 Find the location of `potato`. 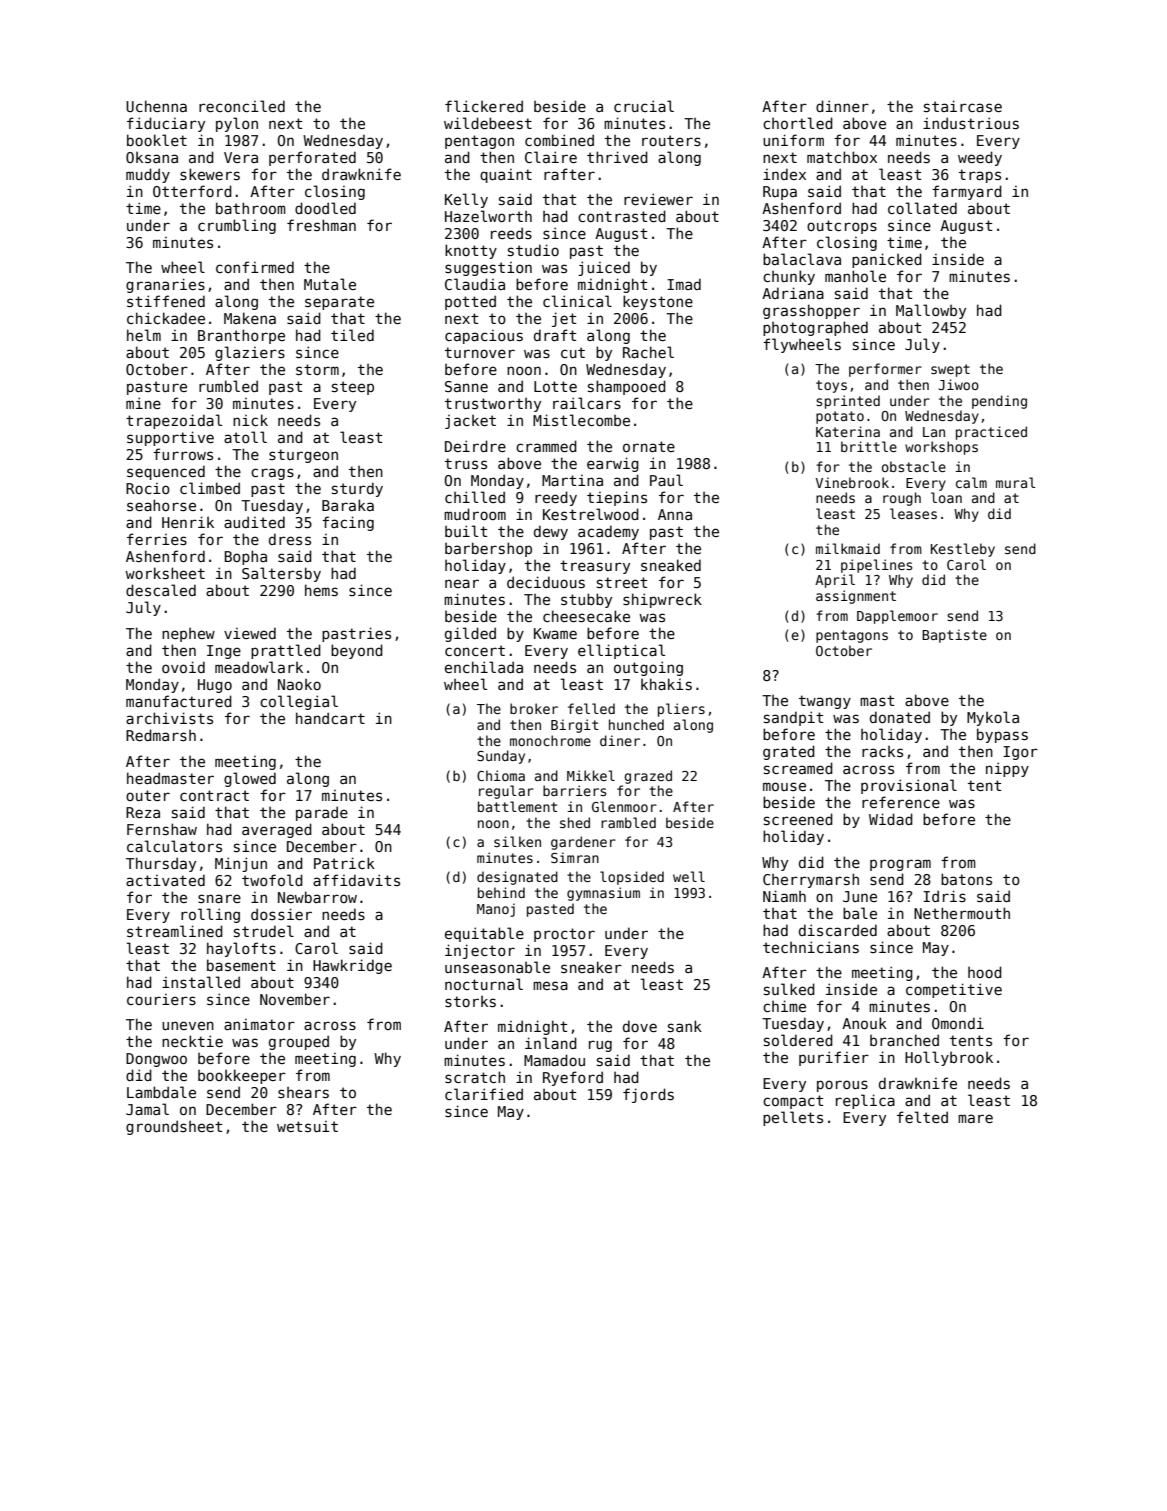

potato is located at coordinates (840, 417).
